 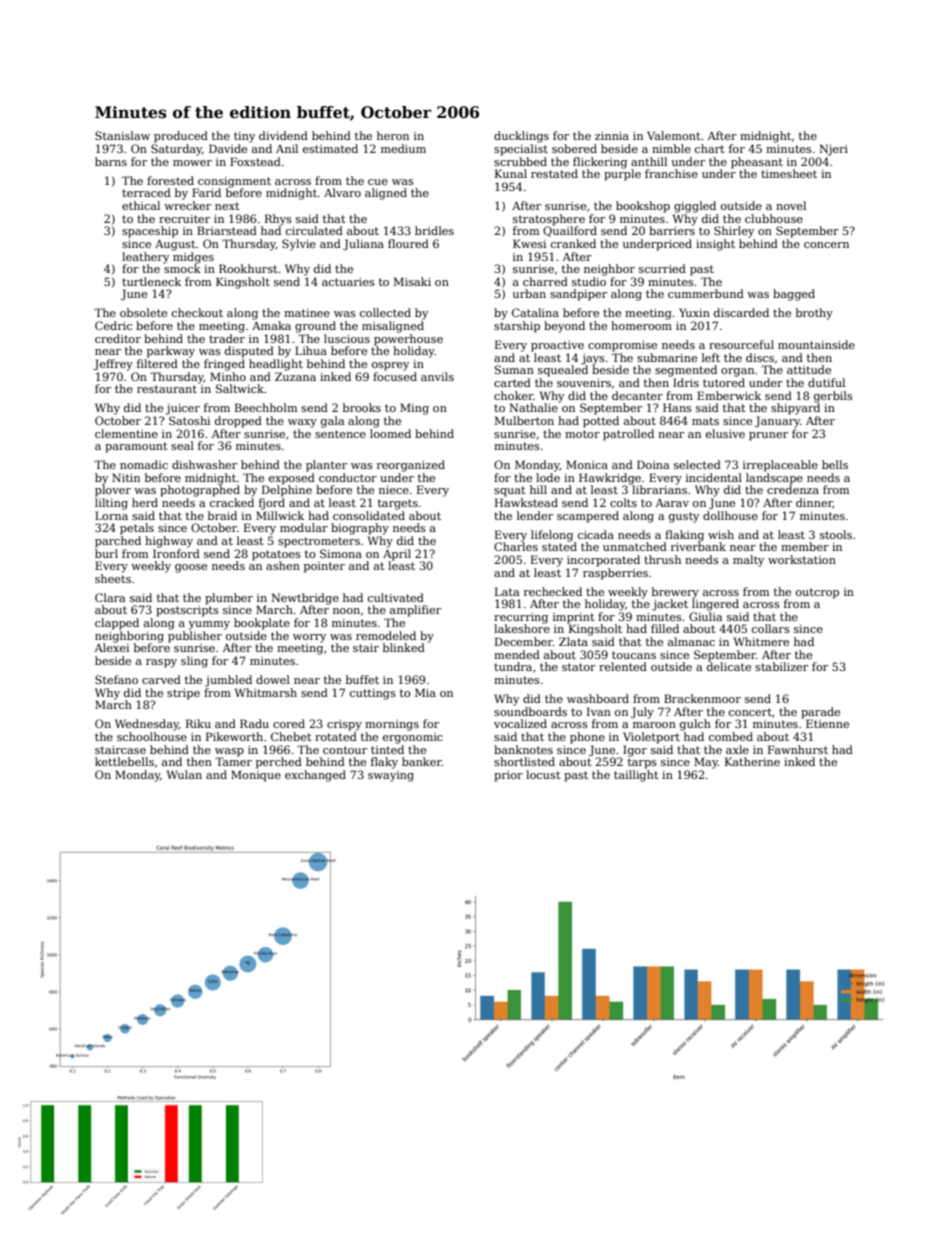 What do you see at coordinates (167, 389) in the page?
I see `restaurant` at bounding box center [167, 389].
